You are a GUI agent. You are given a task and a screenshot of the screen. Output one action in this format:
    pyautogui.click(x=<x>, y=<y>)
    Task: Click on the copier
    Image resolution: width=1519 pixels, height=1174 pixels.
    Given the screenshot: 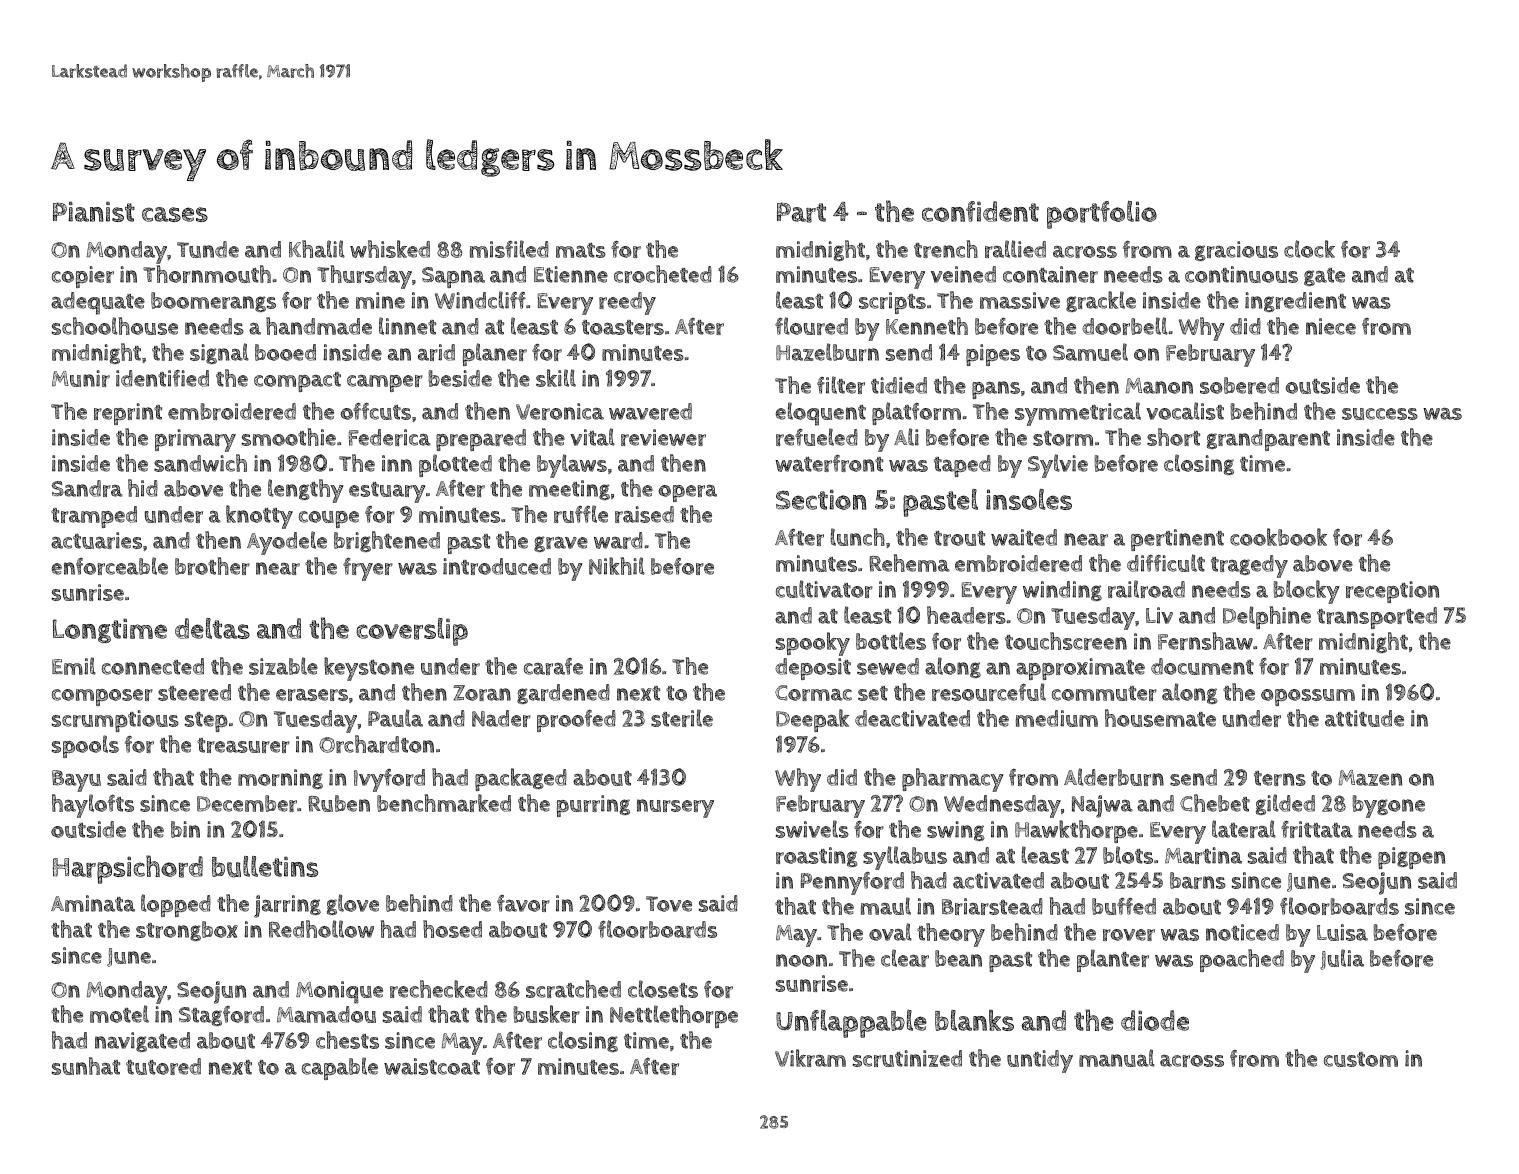 What is the action you would take?
    pyautogui.click(x=83, y=277)
